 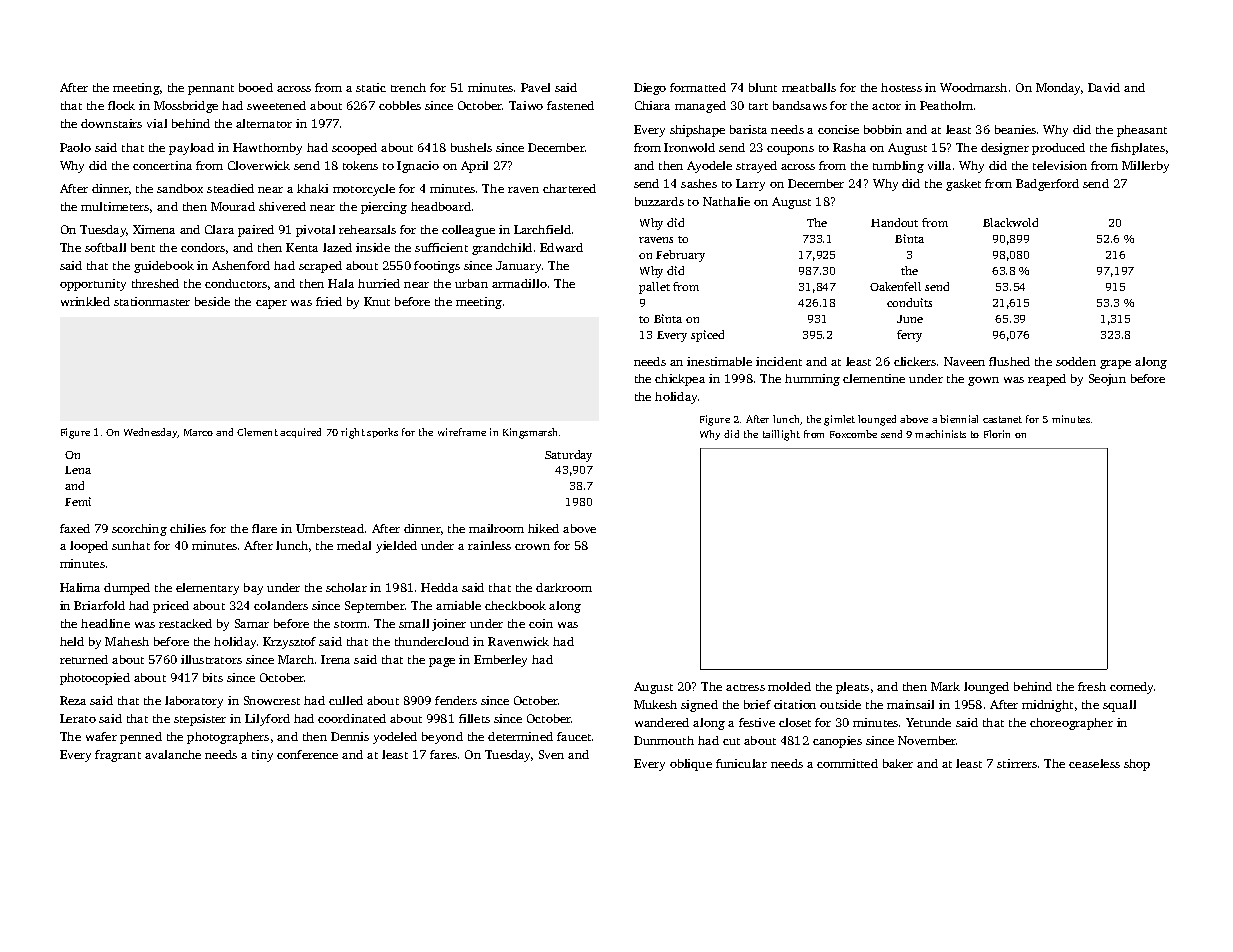 I want to click on vial, so click(x=157, y=123).
